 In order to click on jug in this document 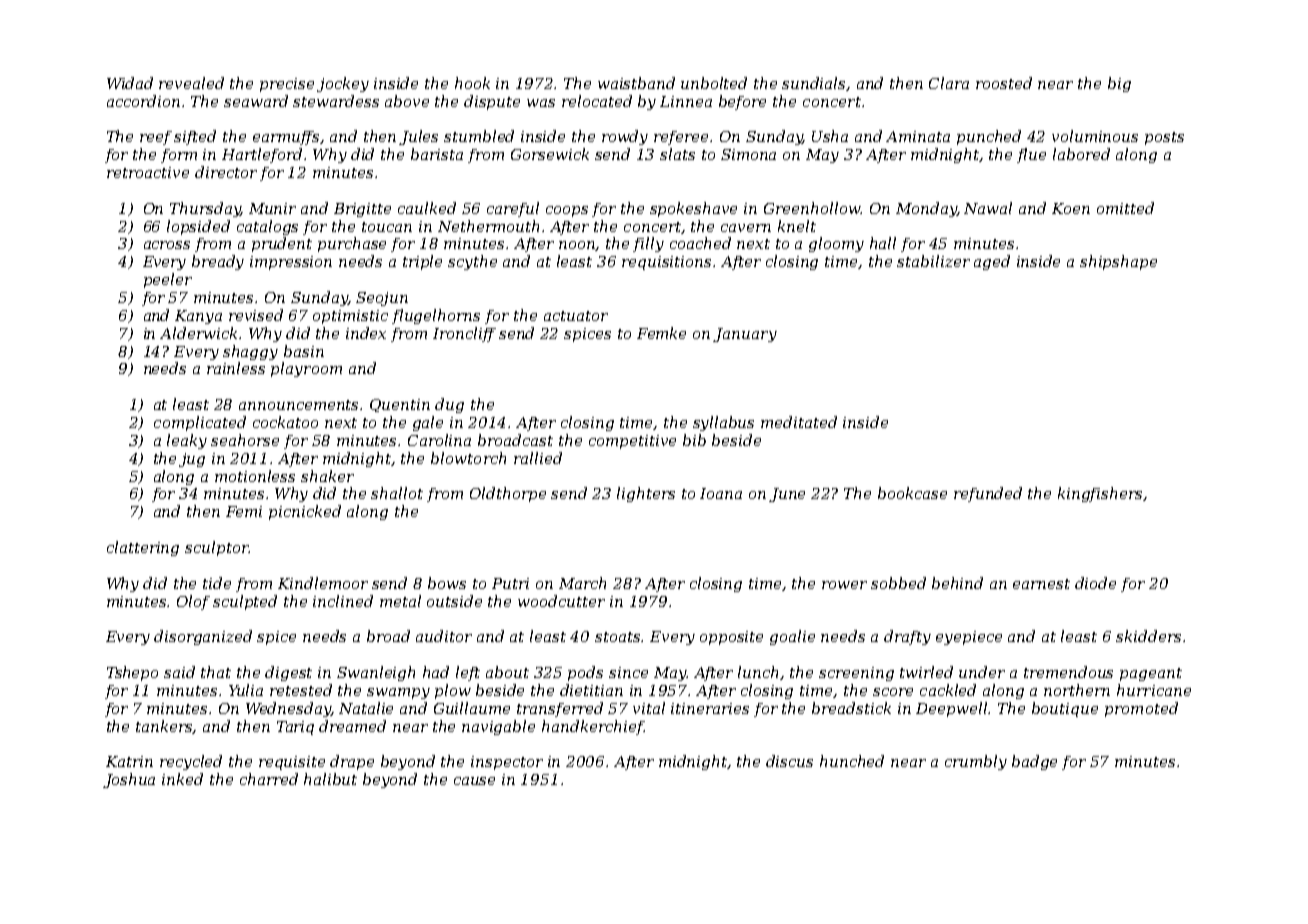, I will do `click(192, 460)`.
